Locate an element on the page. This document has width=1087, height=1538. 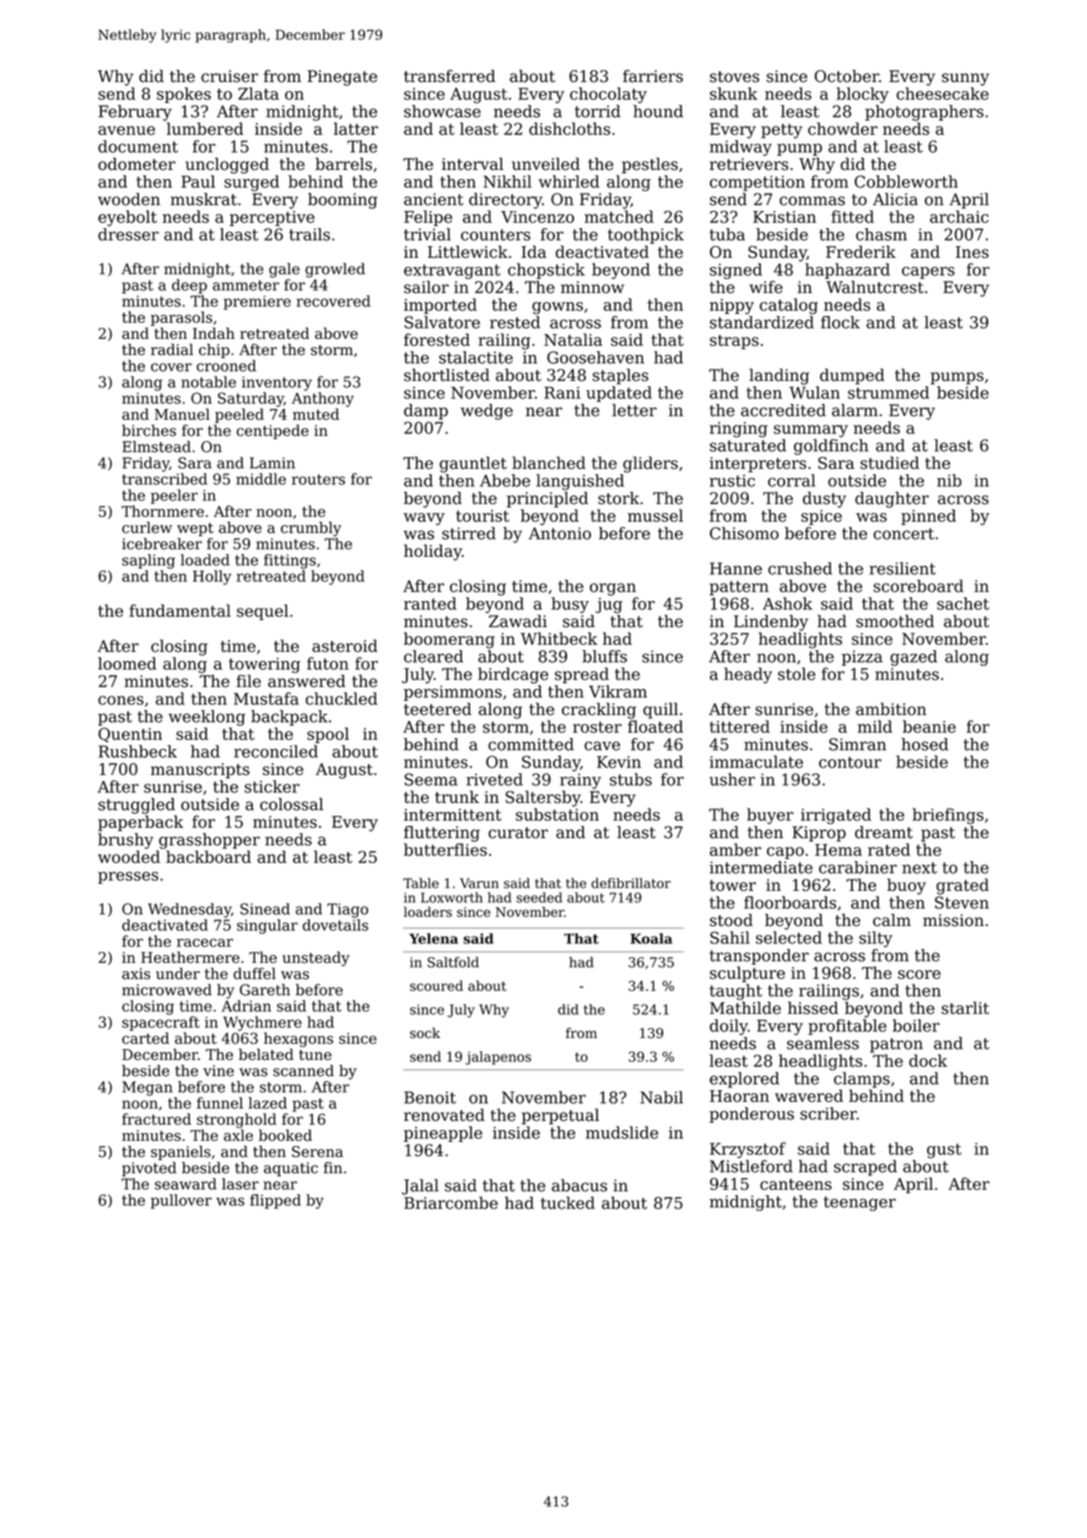
wavy is located at coordinates (424, 519).
